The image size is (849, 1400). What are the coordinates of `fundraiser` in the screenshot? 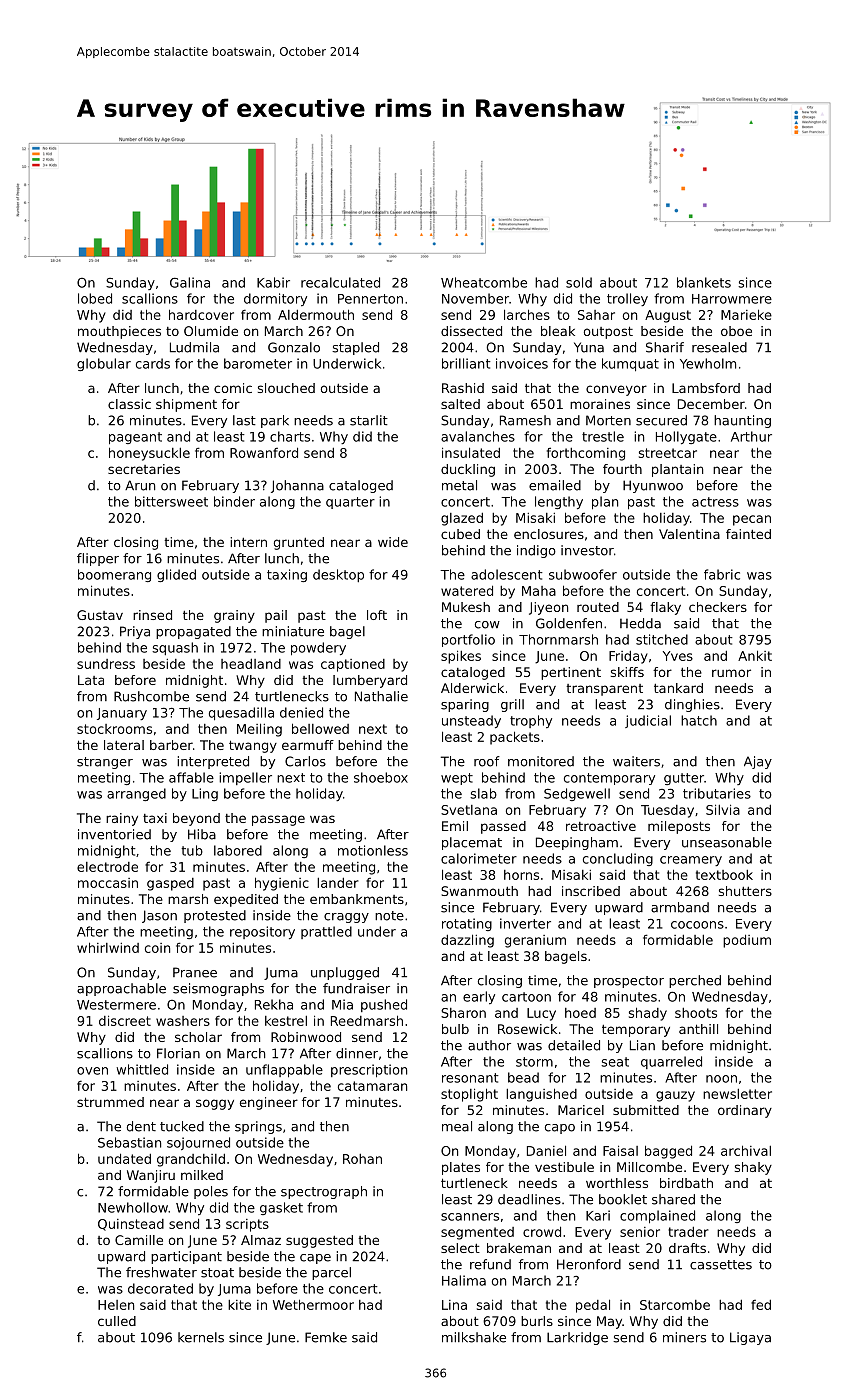 It's located at (356, 988).
